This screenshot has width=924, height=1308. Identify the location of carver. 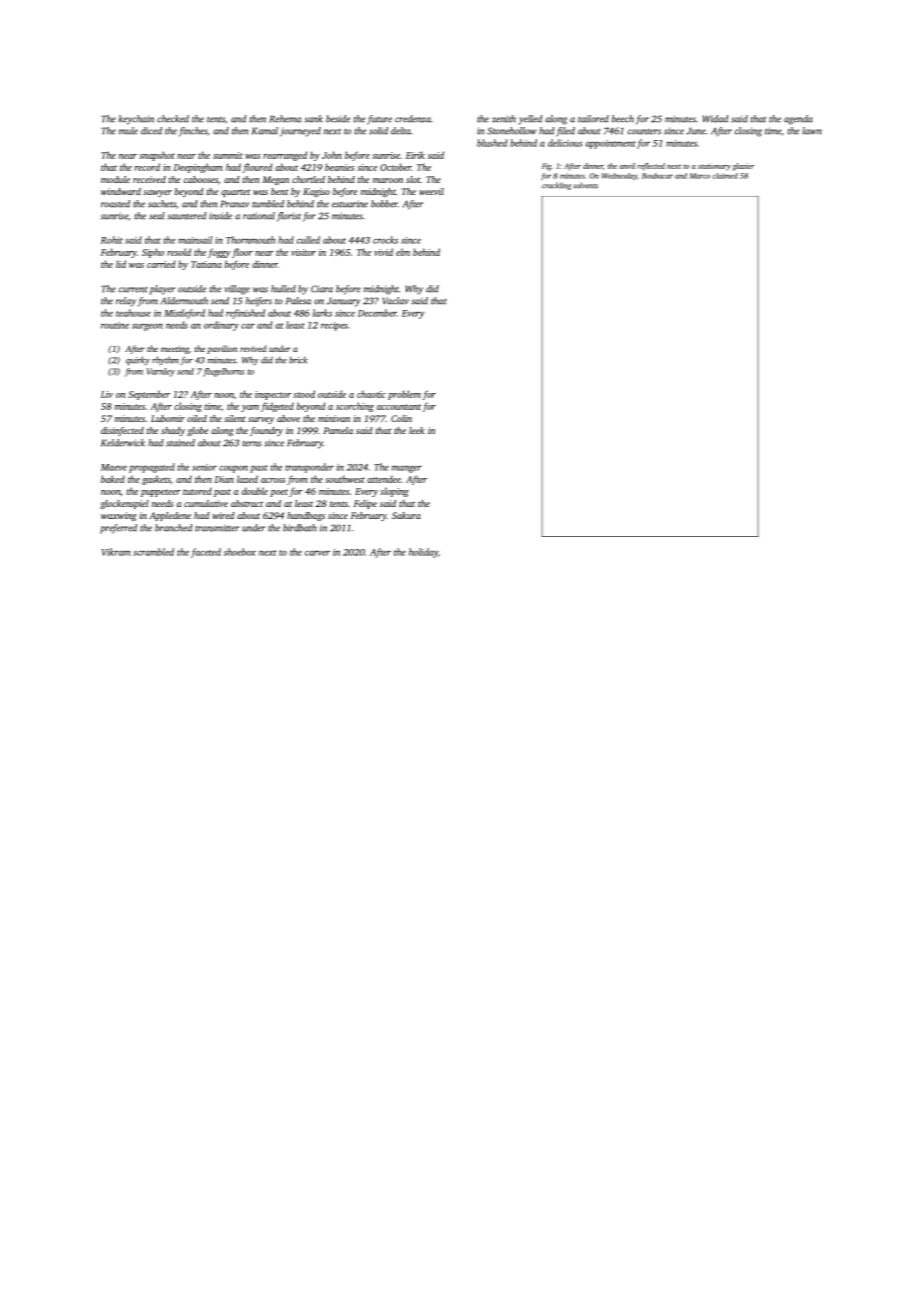
(317, 553).
